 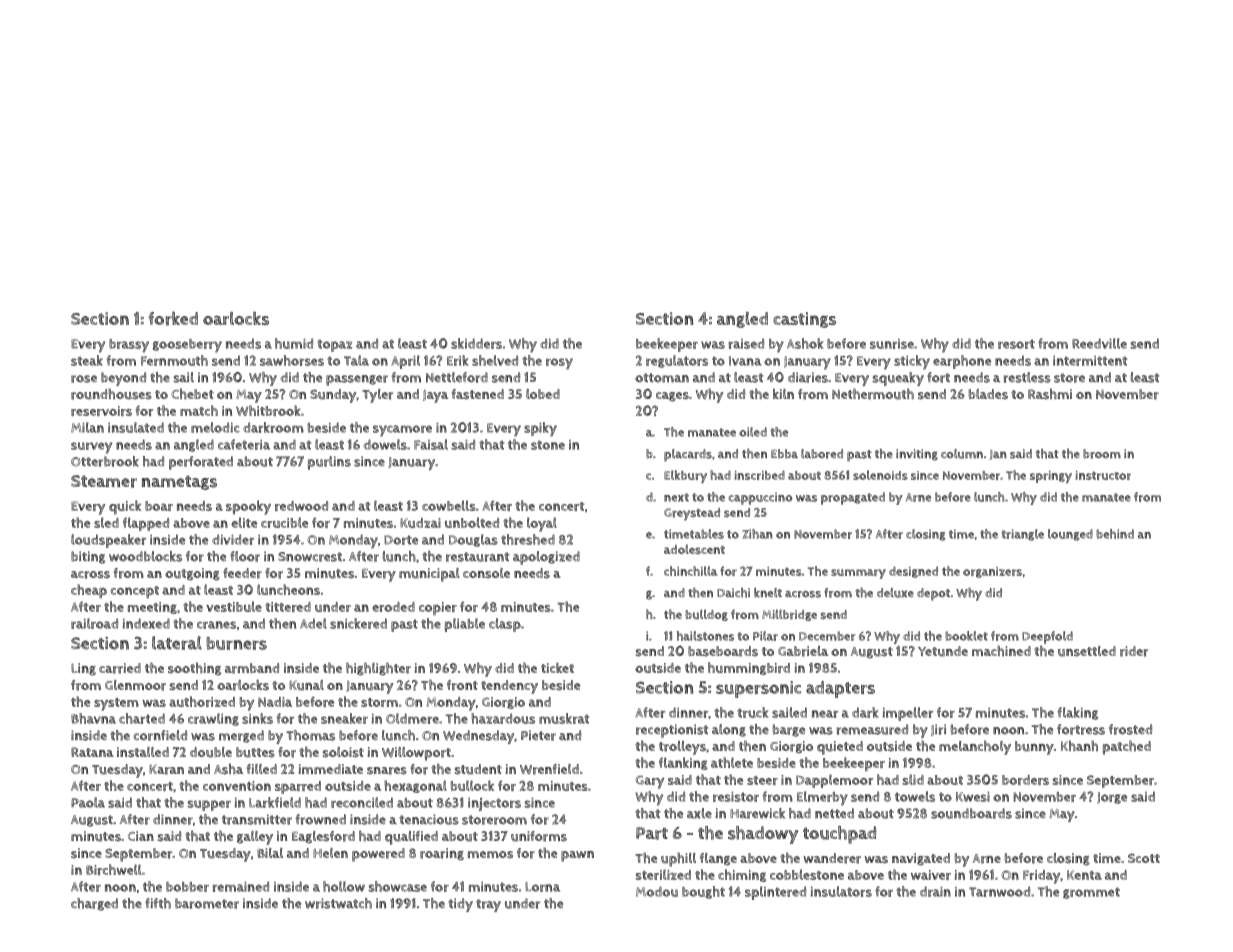 What do you see at coordinates (1047, 637) in the screenshot?
I see `Deepfold` at bounding box center [1047, 637].
